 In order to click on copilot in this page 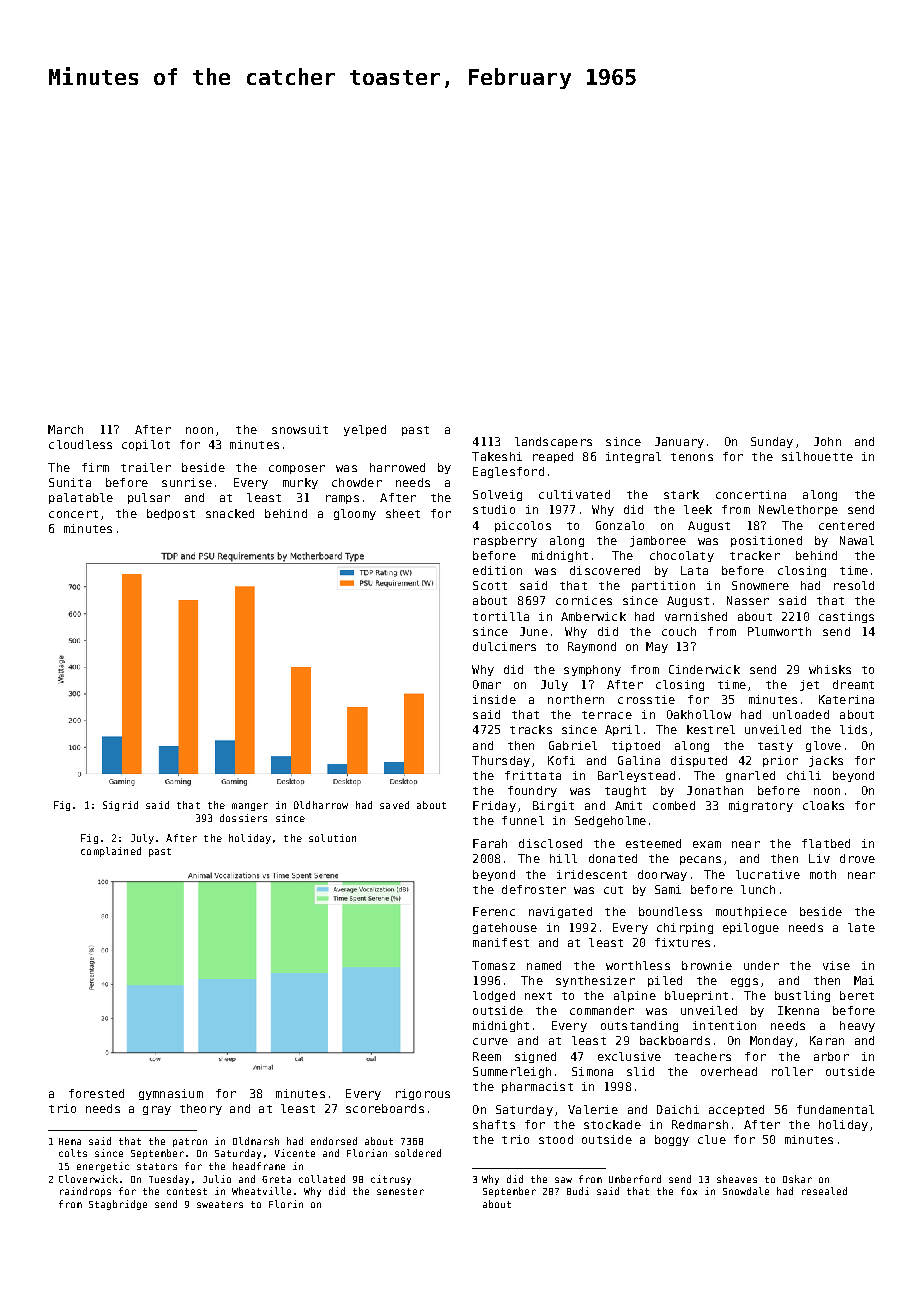, I will do `click(146, 445)`.
